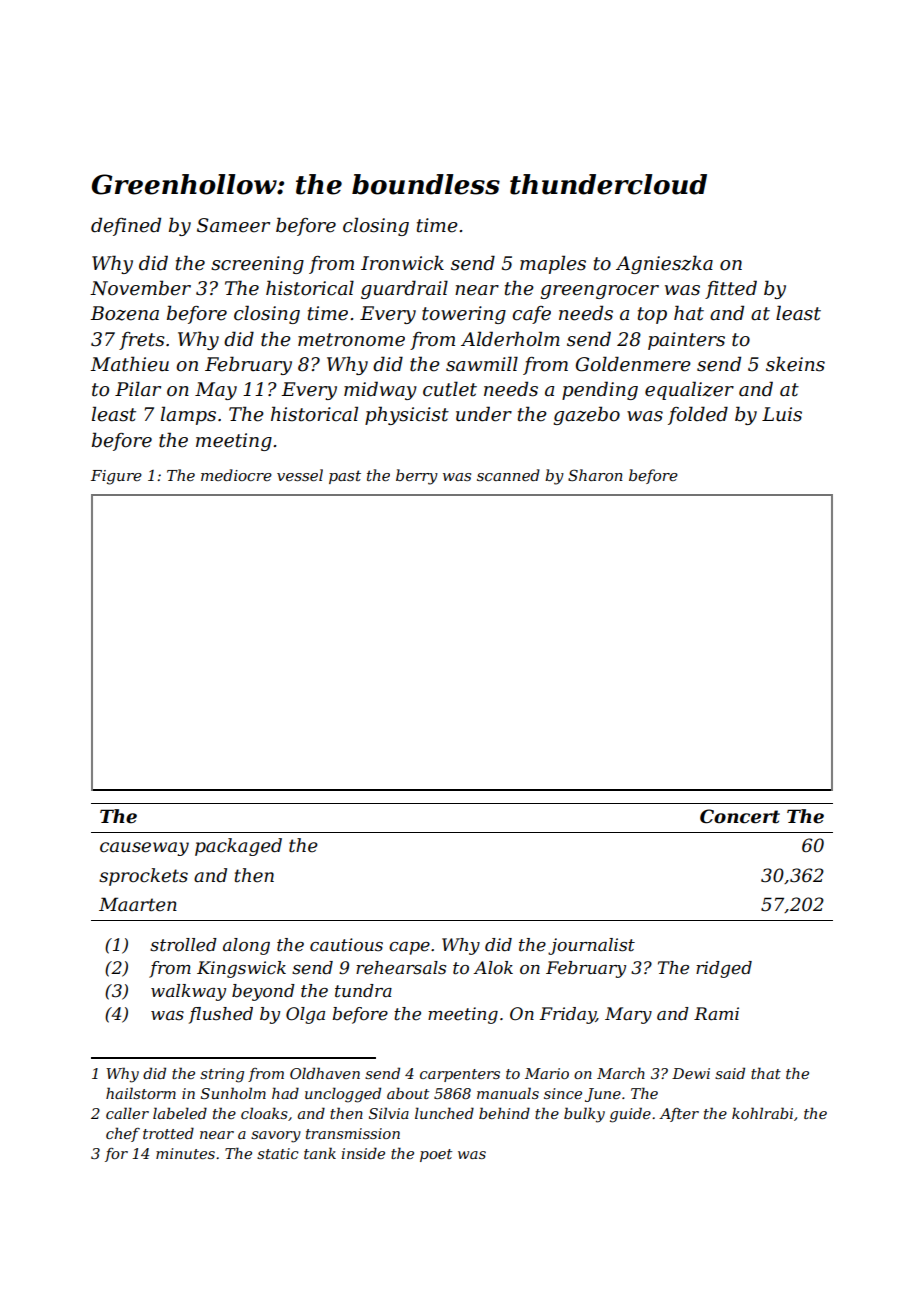 The width and height of the image is (924, 1311). Describe the element at coordinates (345, 477) in the image. I see `past` at that location.
